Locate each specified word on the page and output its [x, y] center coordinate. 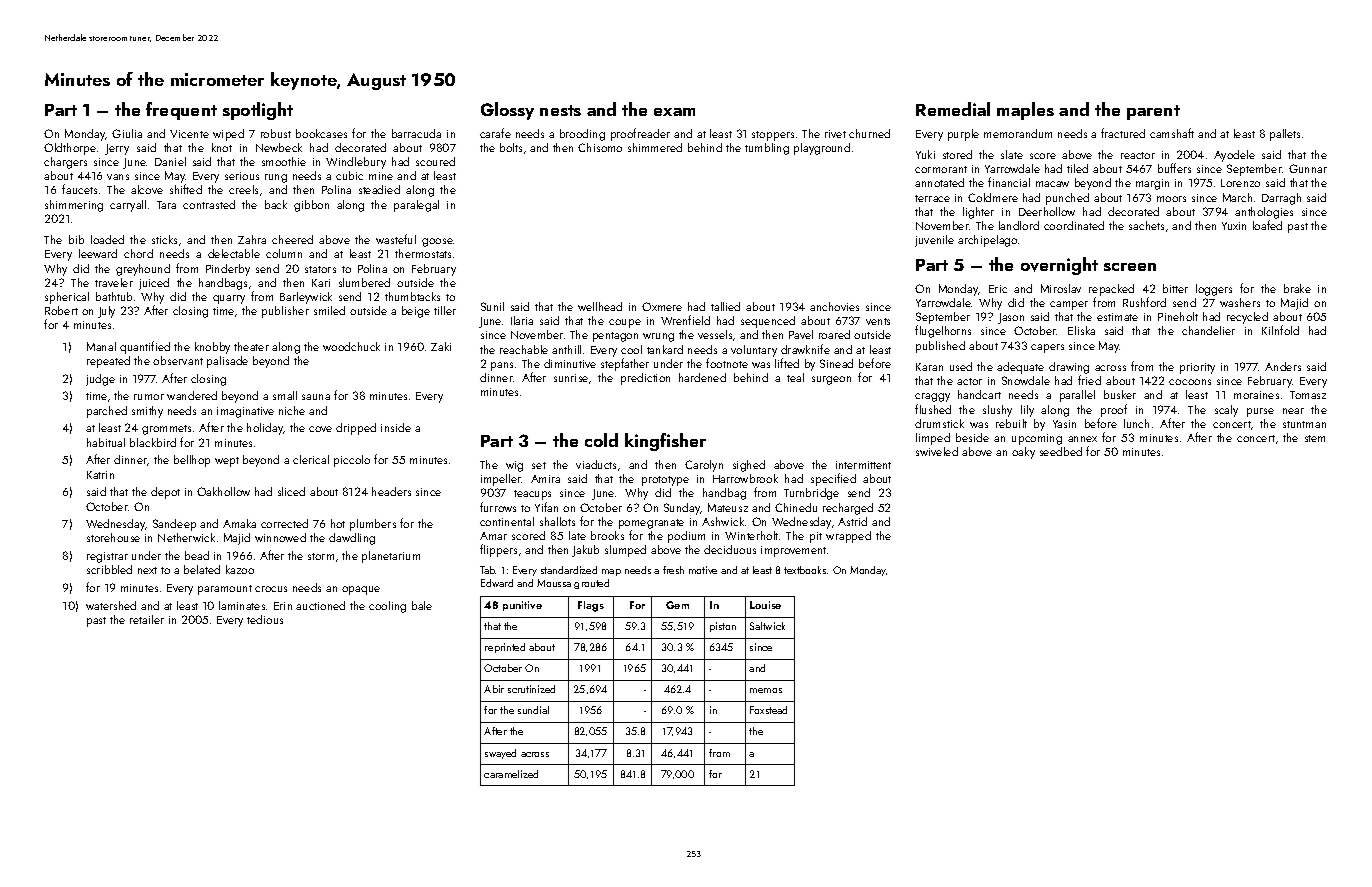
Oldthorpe [70, 149]
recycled [1247, 318]
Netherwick [186, 537]
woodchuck [351, 346]
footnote [727, 363]
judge [100, 380]
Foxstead [768, 710]
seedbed [1061, 451]
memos [766, 690]
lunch [1136, 423]
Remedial [953, 109]
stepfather [625, 364]
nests [560, 110]
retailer [147, 619]
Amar [493, 536]
